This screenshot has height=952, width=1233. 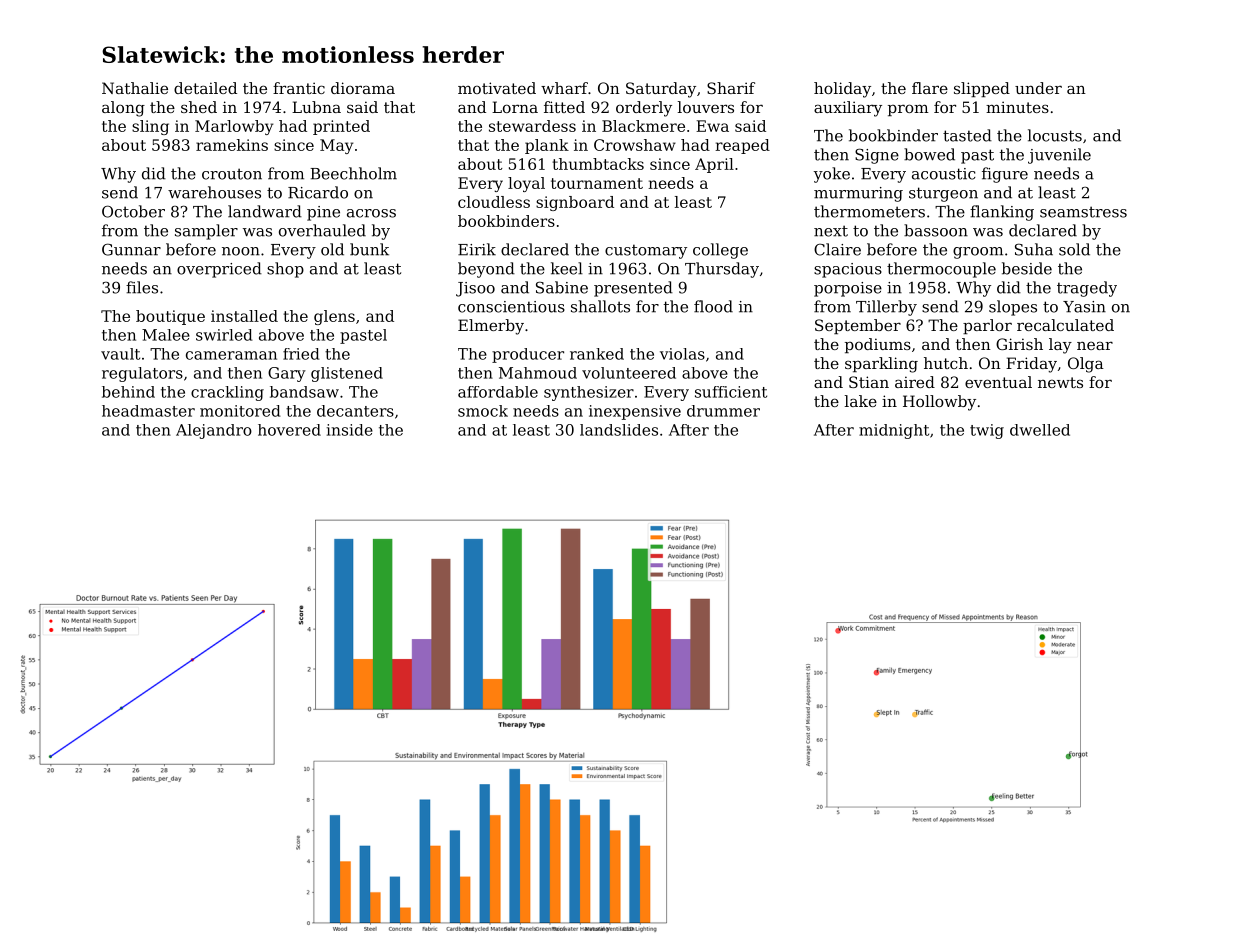 What do you see at coordinates (930, 88) in the screenshot?
I see `flare` at bounding box center [930, 88].
